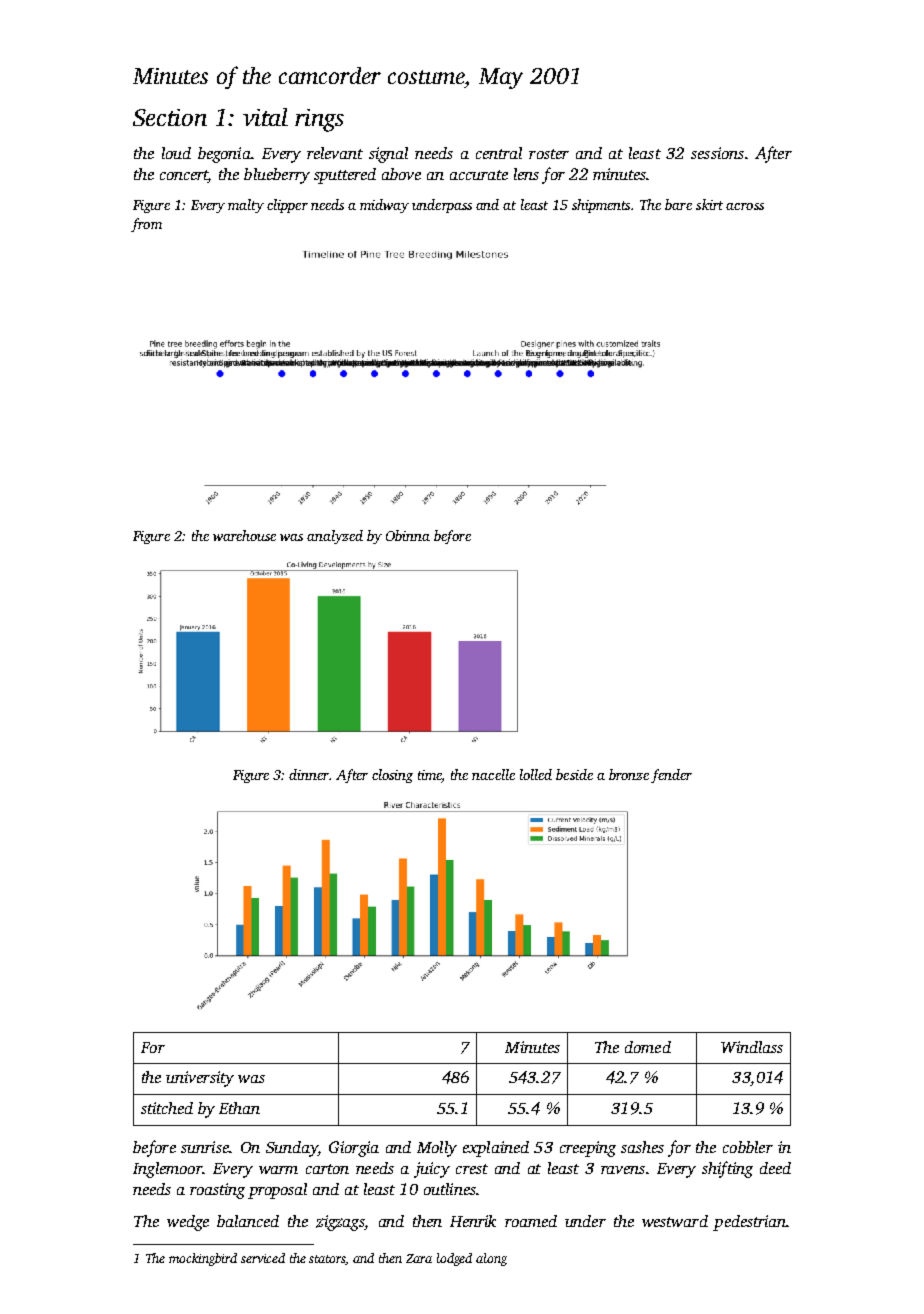 The image size is (924, 1314). I want to click on sessions, so click(717, 153).
